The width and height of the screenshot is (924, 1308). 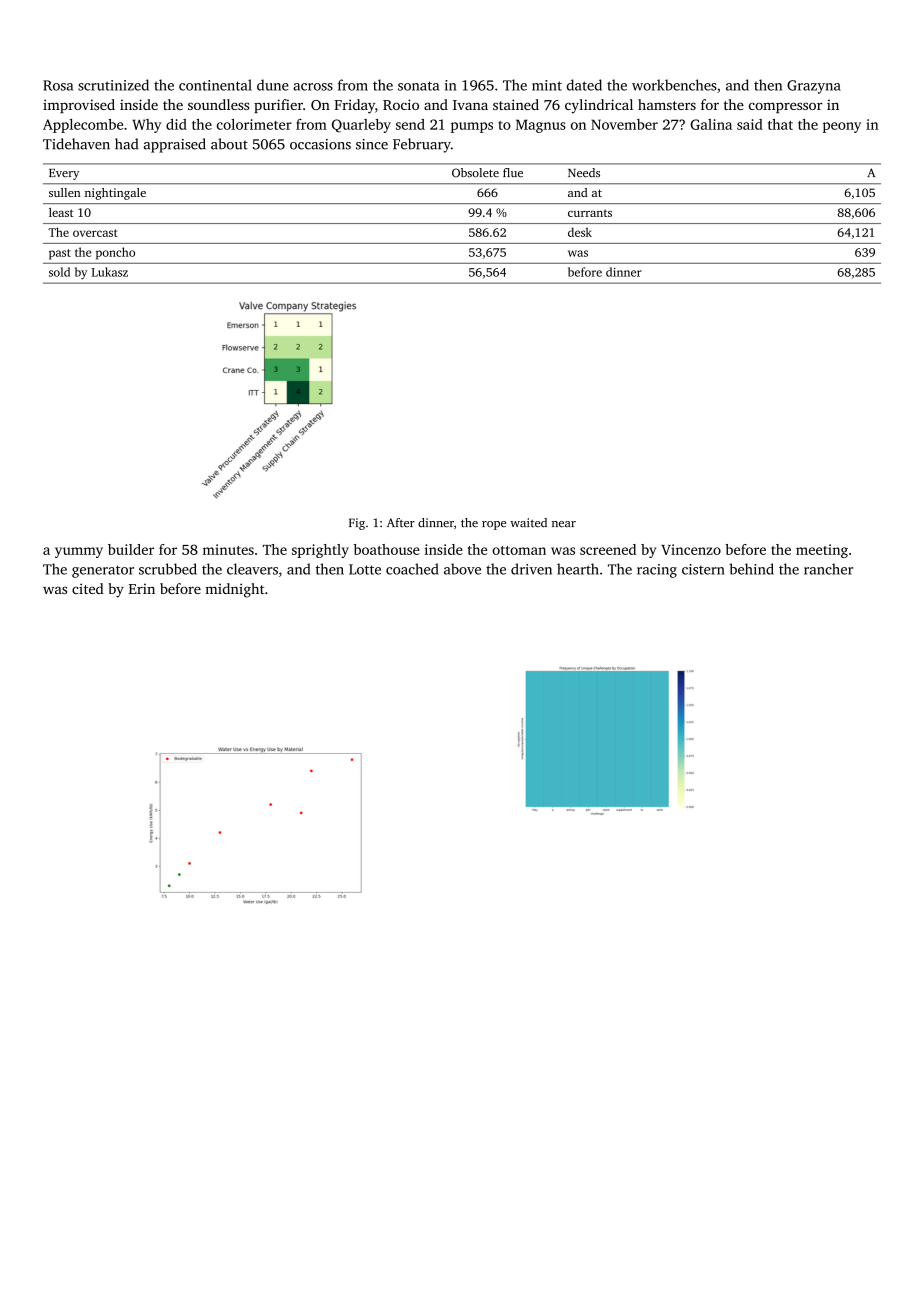 I want to click on hamsters, so click(x=667, y=104).
